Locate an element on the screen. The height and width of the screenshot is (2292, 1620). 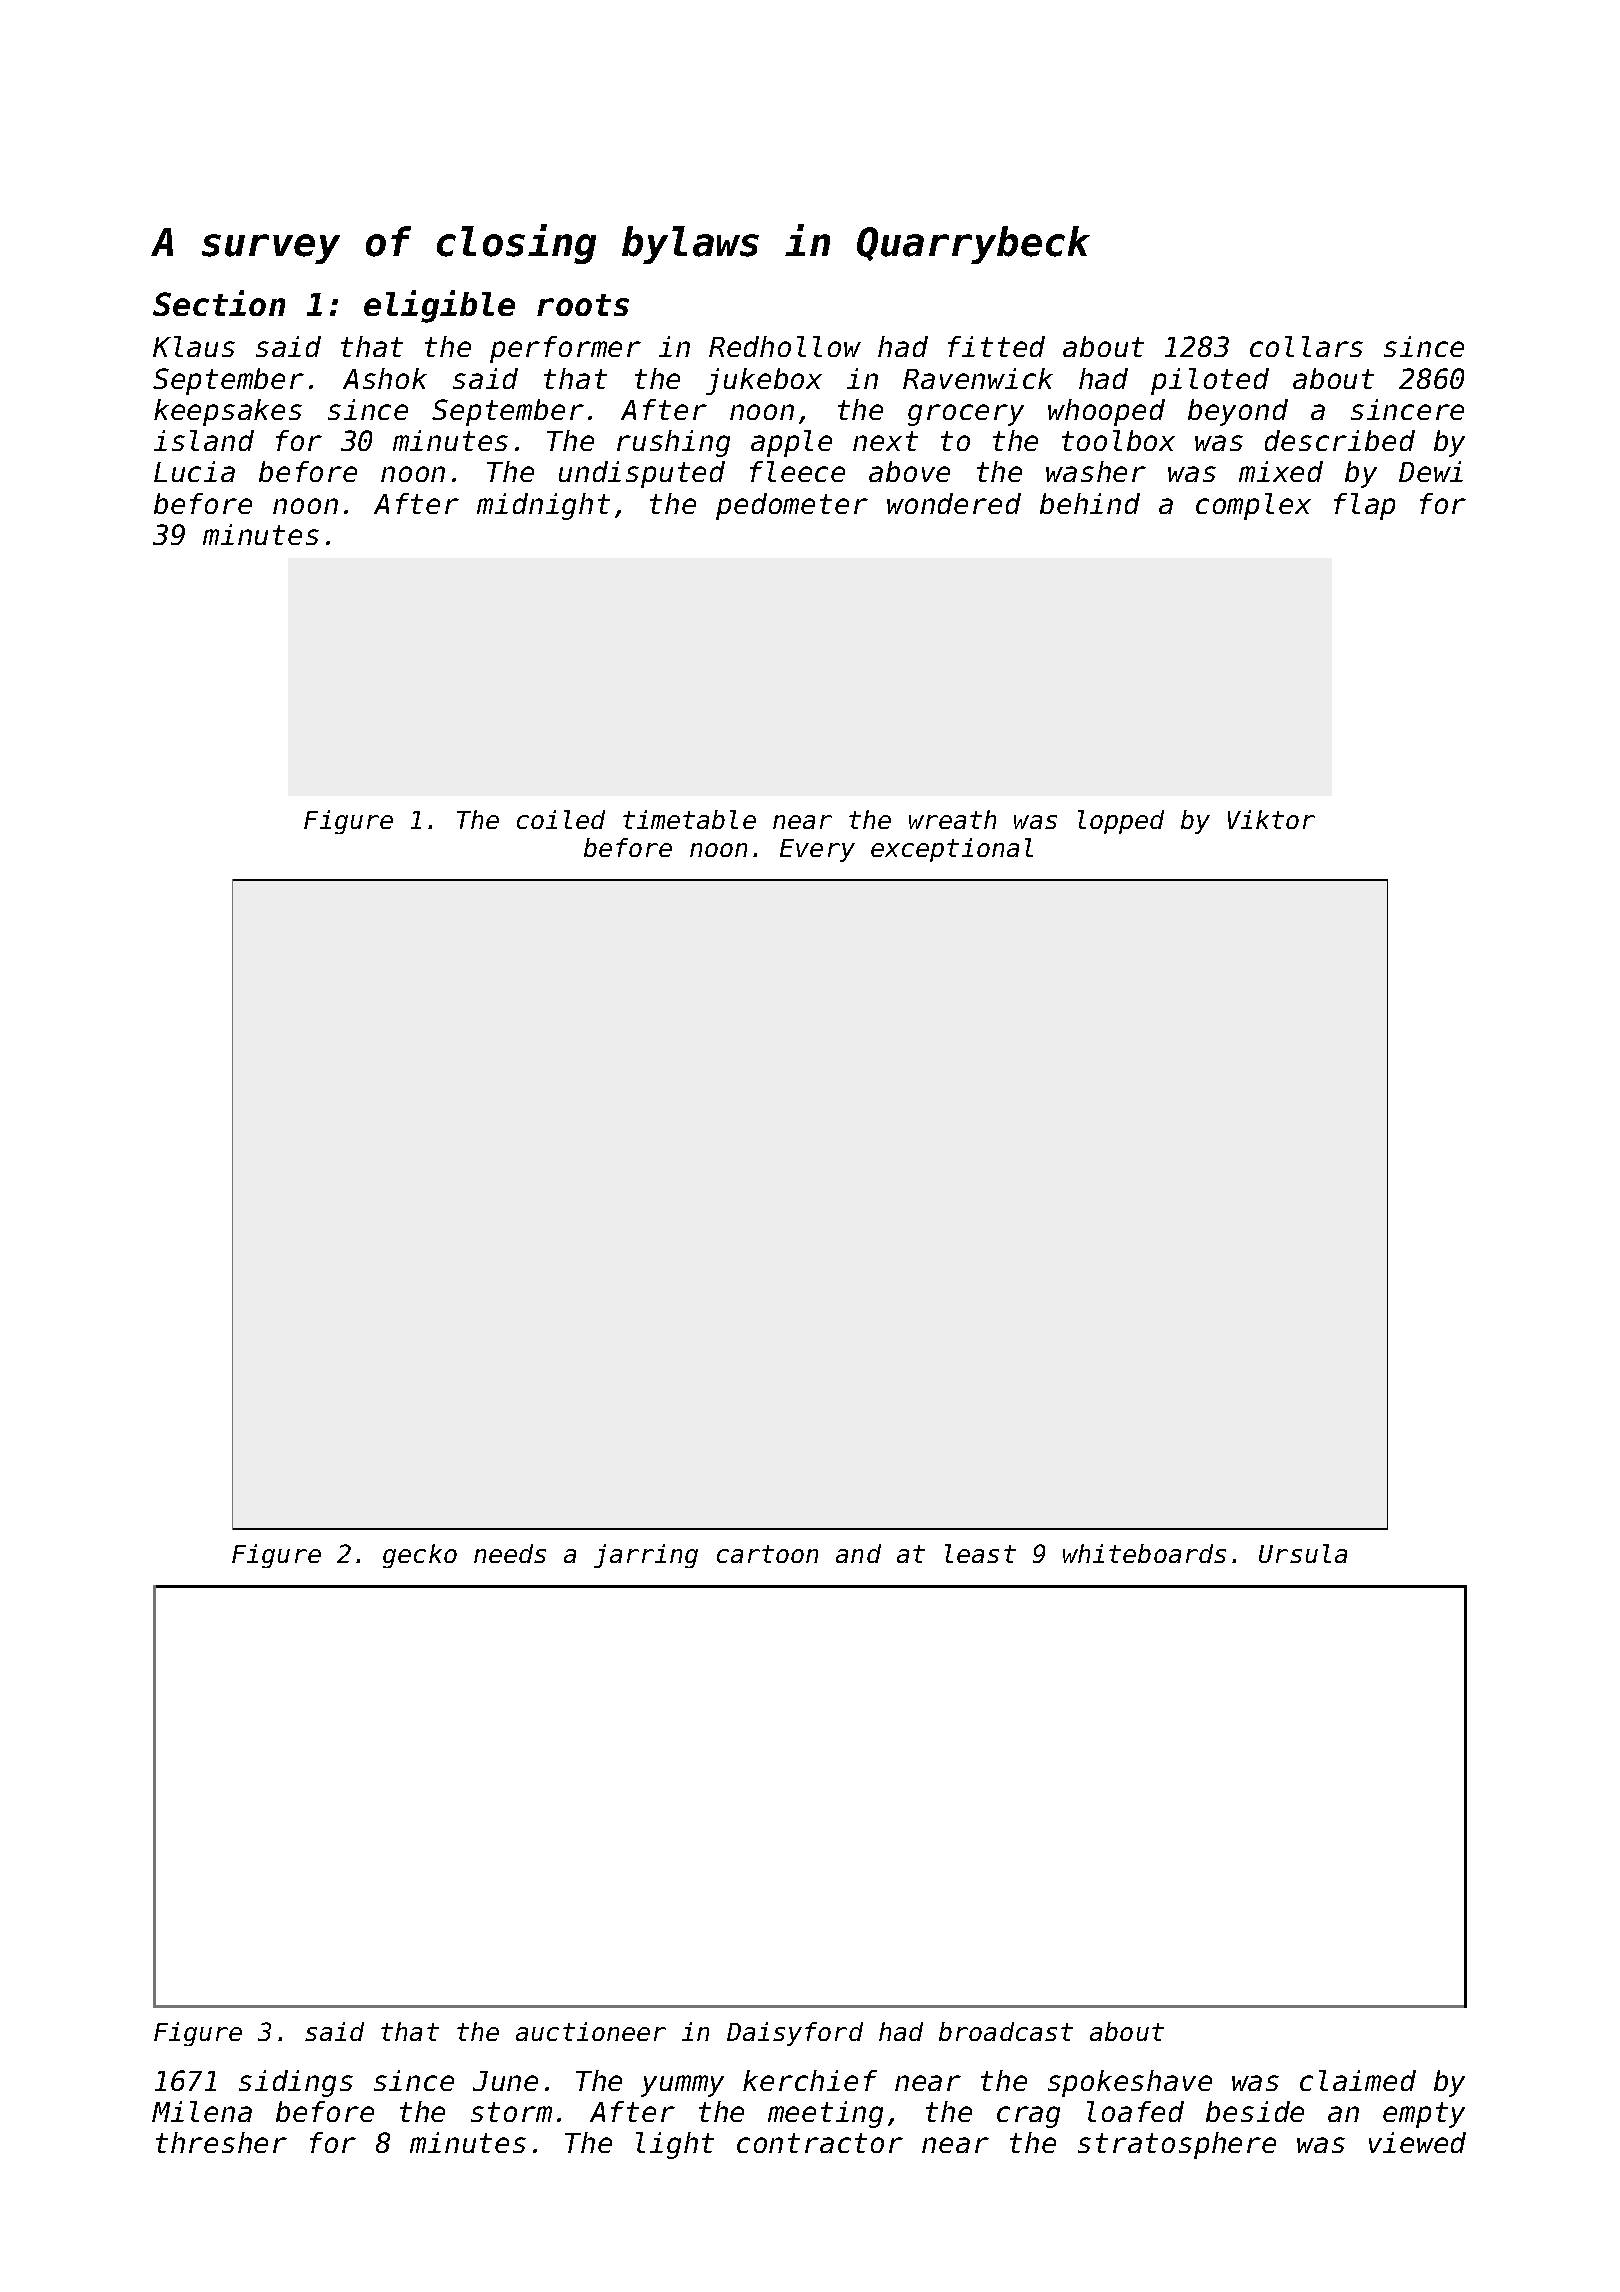
stratosphere is located at coordinates (1177, 2145).
